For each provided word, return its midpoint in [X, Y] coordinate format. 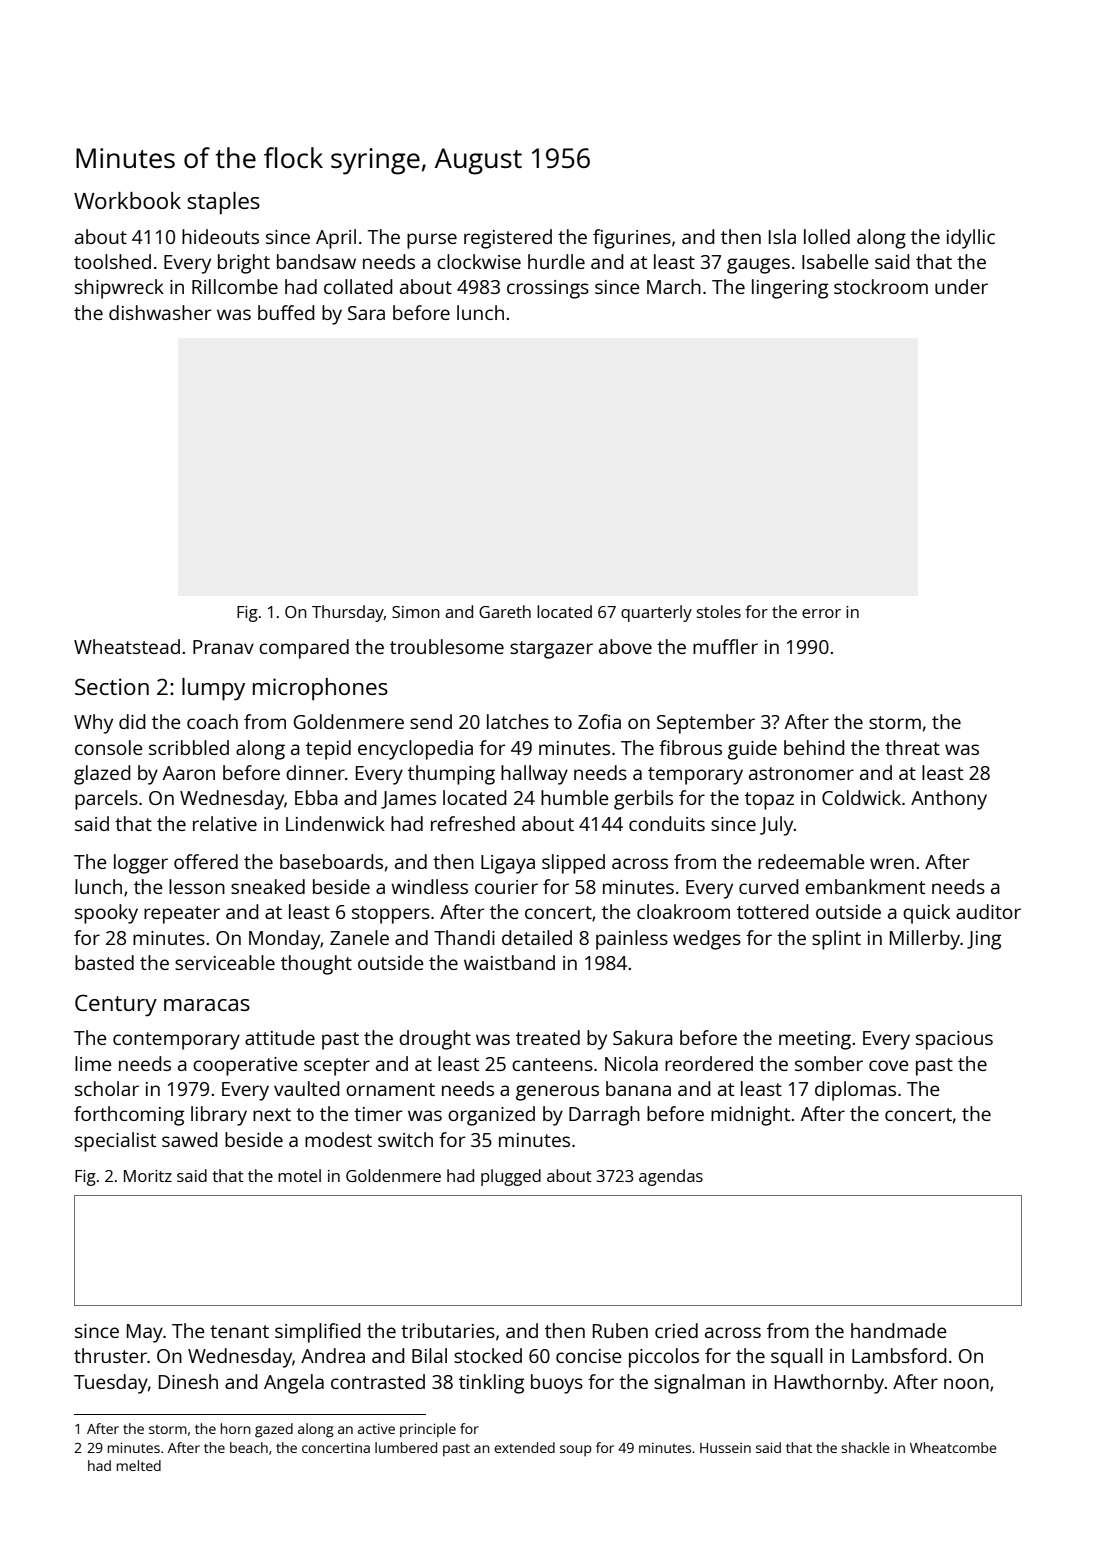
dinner [315, 772]
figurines [632, 239]
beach [249, 1447]
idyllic [971, 239]
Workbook [127, 200]
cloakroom [683, 911]
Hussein [725, 1448]
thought [316, 965]
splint [836, 940]
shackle [865, 1447]
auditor [988, 911]
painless [632, 940]
